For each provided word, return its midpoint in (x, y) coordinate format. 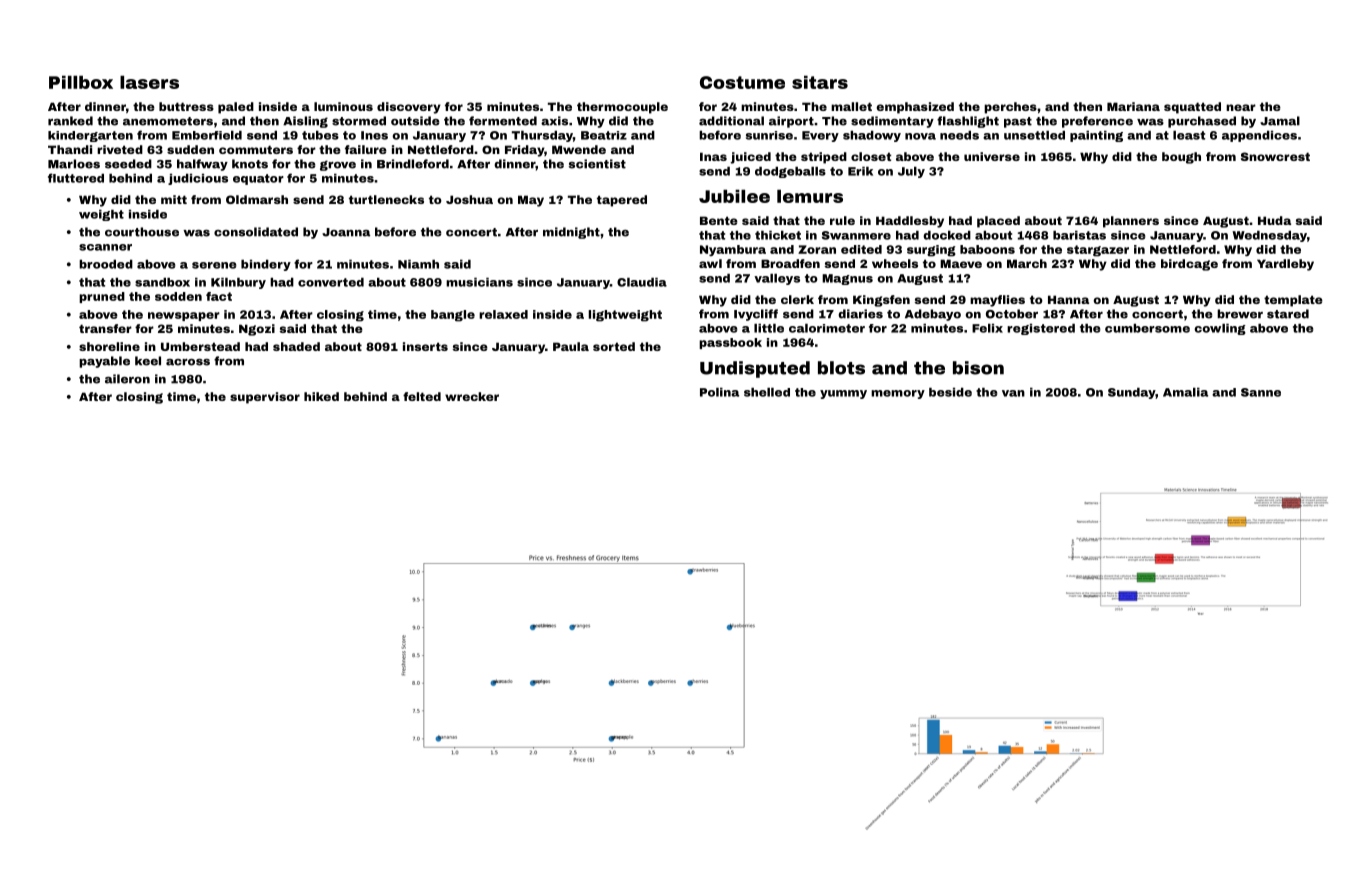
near (1241, 107)
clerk (797, 299)
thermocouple (622, 108)
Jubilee (734, 196)
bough (1181, 158)
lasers (149, 82)
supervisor (265, 398)
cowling (1220, 329)
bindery (266, 265)
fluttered (76, 178)
